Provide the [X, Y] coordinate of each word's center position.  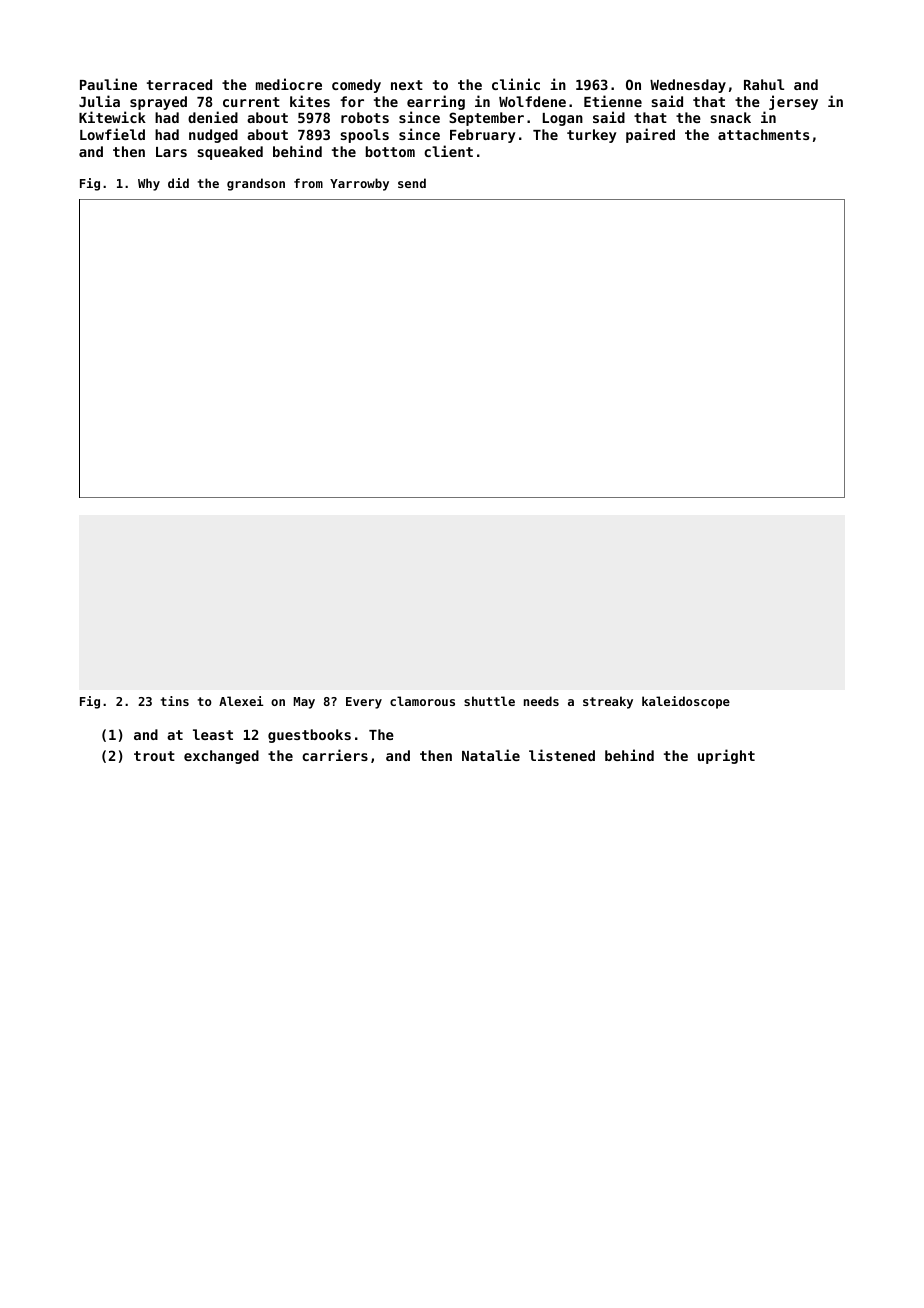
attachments [763, 134]
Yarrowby [359, 184]
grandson [256, 184]
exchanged [221, 757]
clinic [516, 84]
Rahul [764, 84]
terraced [179, 84]
